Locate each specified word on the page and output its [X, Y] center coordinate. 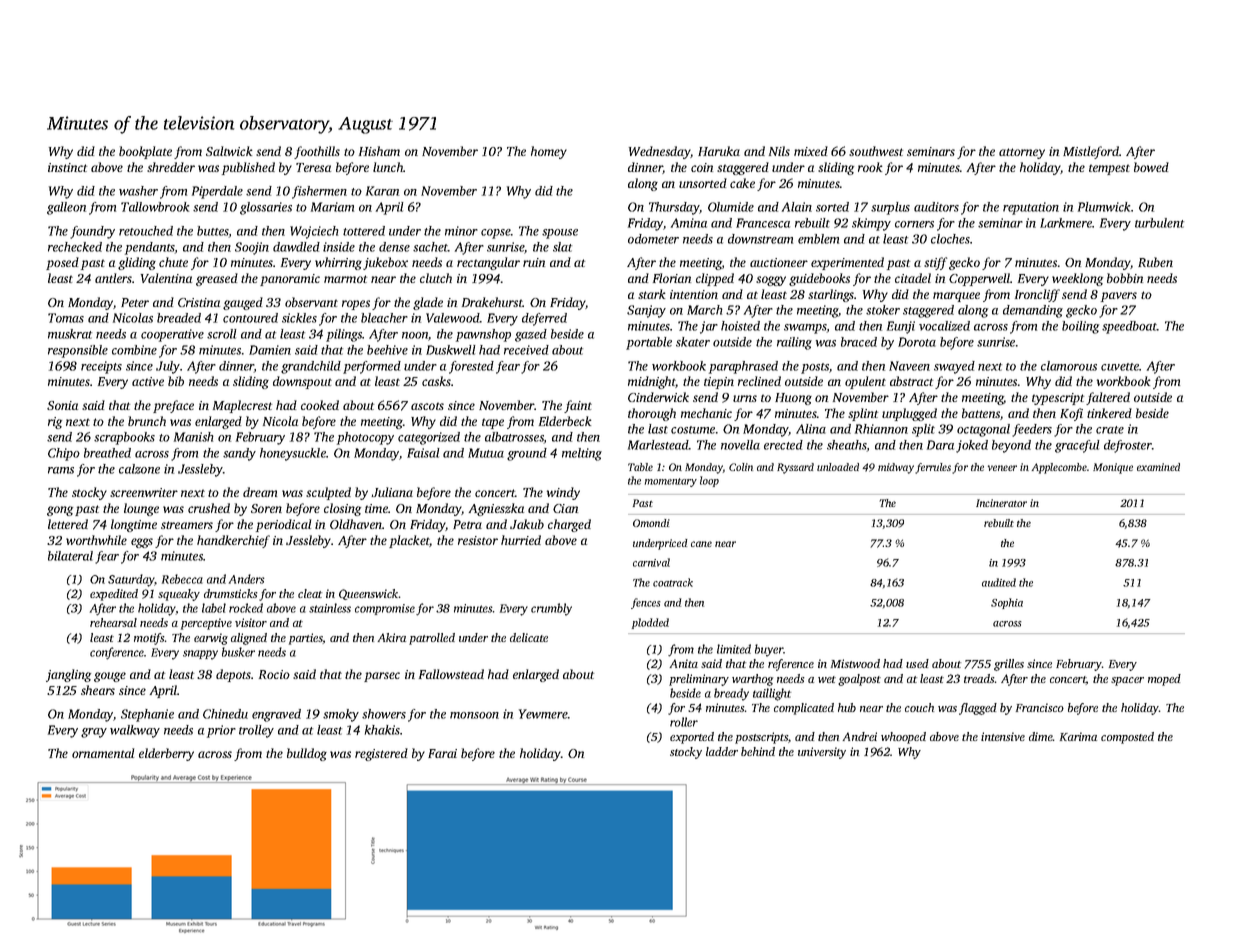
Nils [779, 151]
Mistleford [1091, 152]
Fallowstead [451, 674]
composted [1127, 738]
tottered [364, 231]
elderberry [166, 754]
